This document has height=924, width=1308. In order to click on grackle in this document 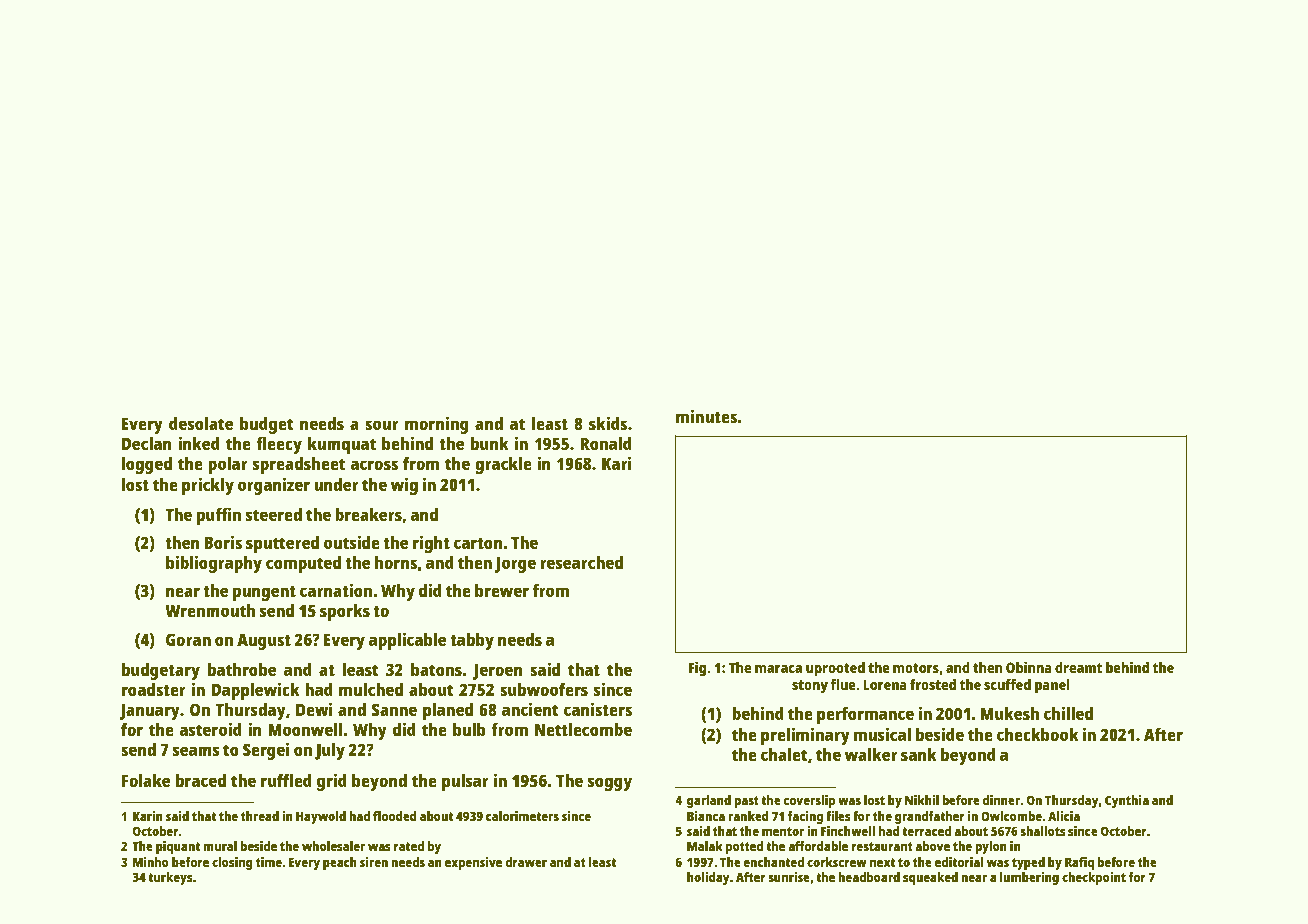, I will do `click(503, 465)`.
